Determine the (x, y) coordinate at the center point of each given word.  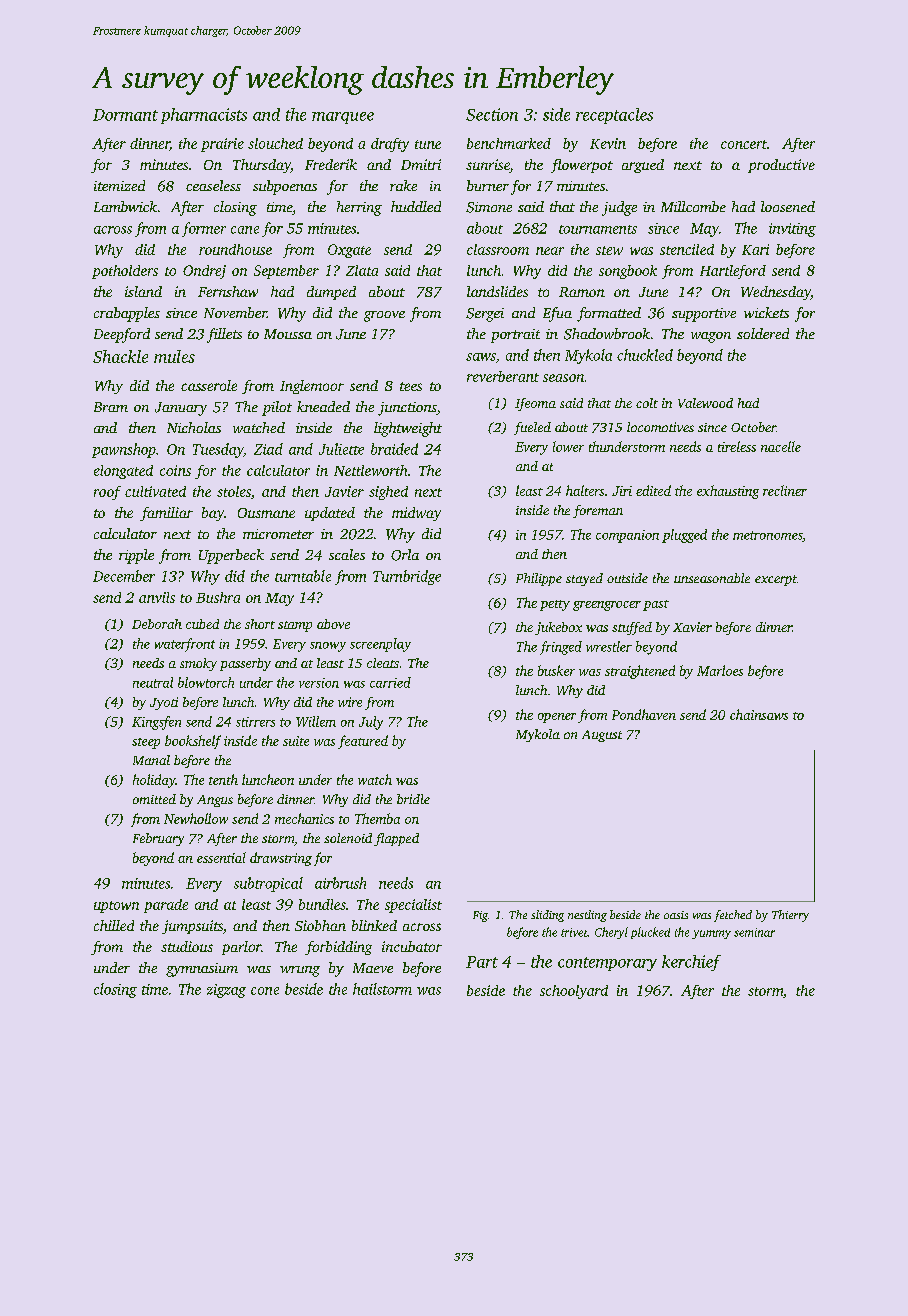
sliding (547, 916)
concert (744, 144)
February (158, 839)
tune (428, 144)
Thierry (790, 916)
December (124, 576)
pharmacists (204, 116)
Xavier (692, 627)
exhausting (728, 492)
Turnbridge (407, 577)
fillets (224, 335)
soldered (763, 333)
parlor (241, 948)
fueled (532, 428)
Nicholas (194, 427)
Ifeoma (535, 404)
